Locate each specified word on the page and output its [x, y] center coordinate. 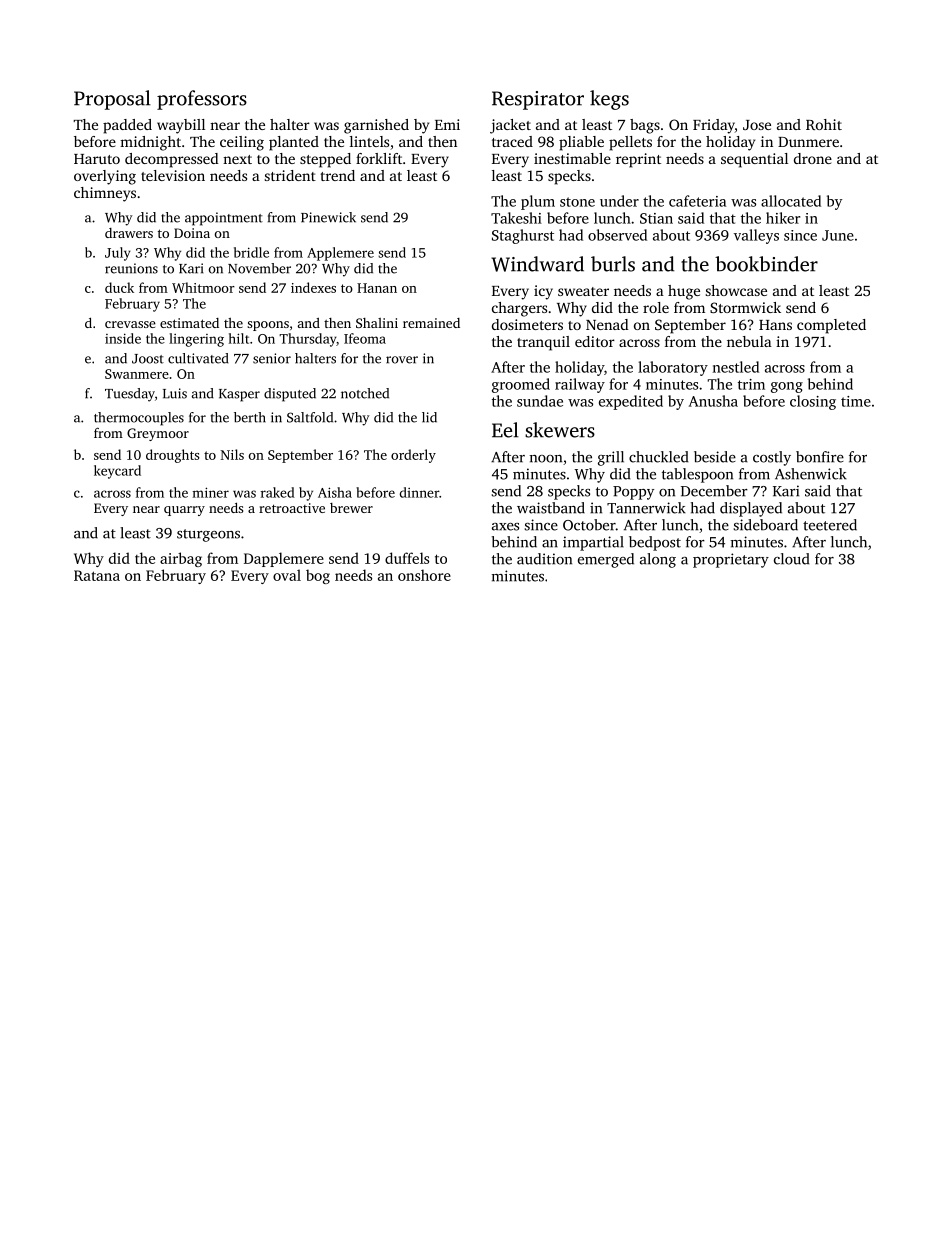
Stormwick [745, 307]
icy [543, 292]
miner [211, 492]
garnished [376, 126]
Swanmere [137, 374]
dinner [419, 492]
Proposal [112, 100]
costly [772, 458]
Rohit [824, 124]
